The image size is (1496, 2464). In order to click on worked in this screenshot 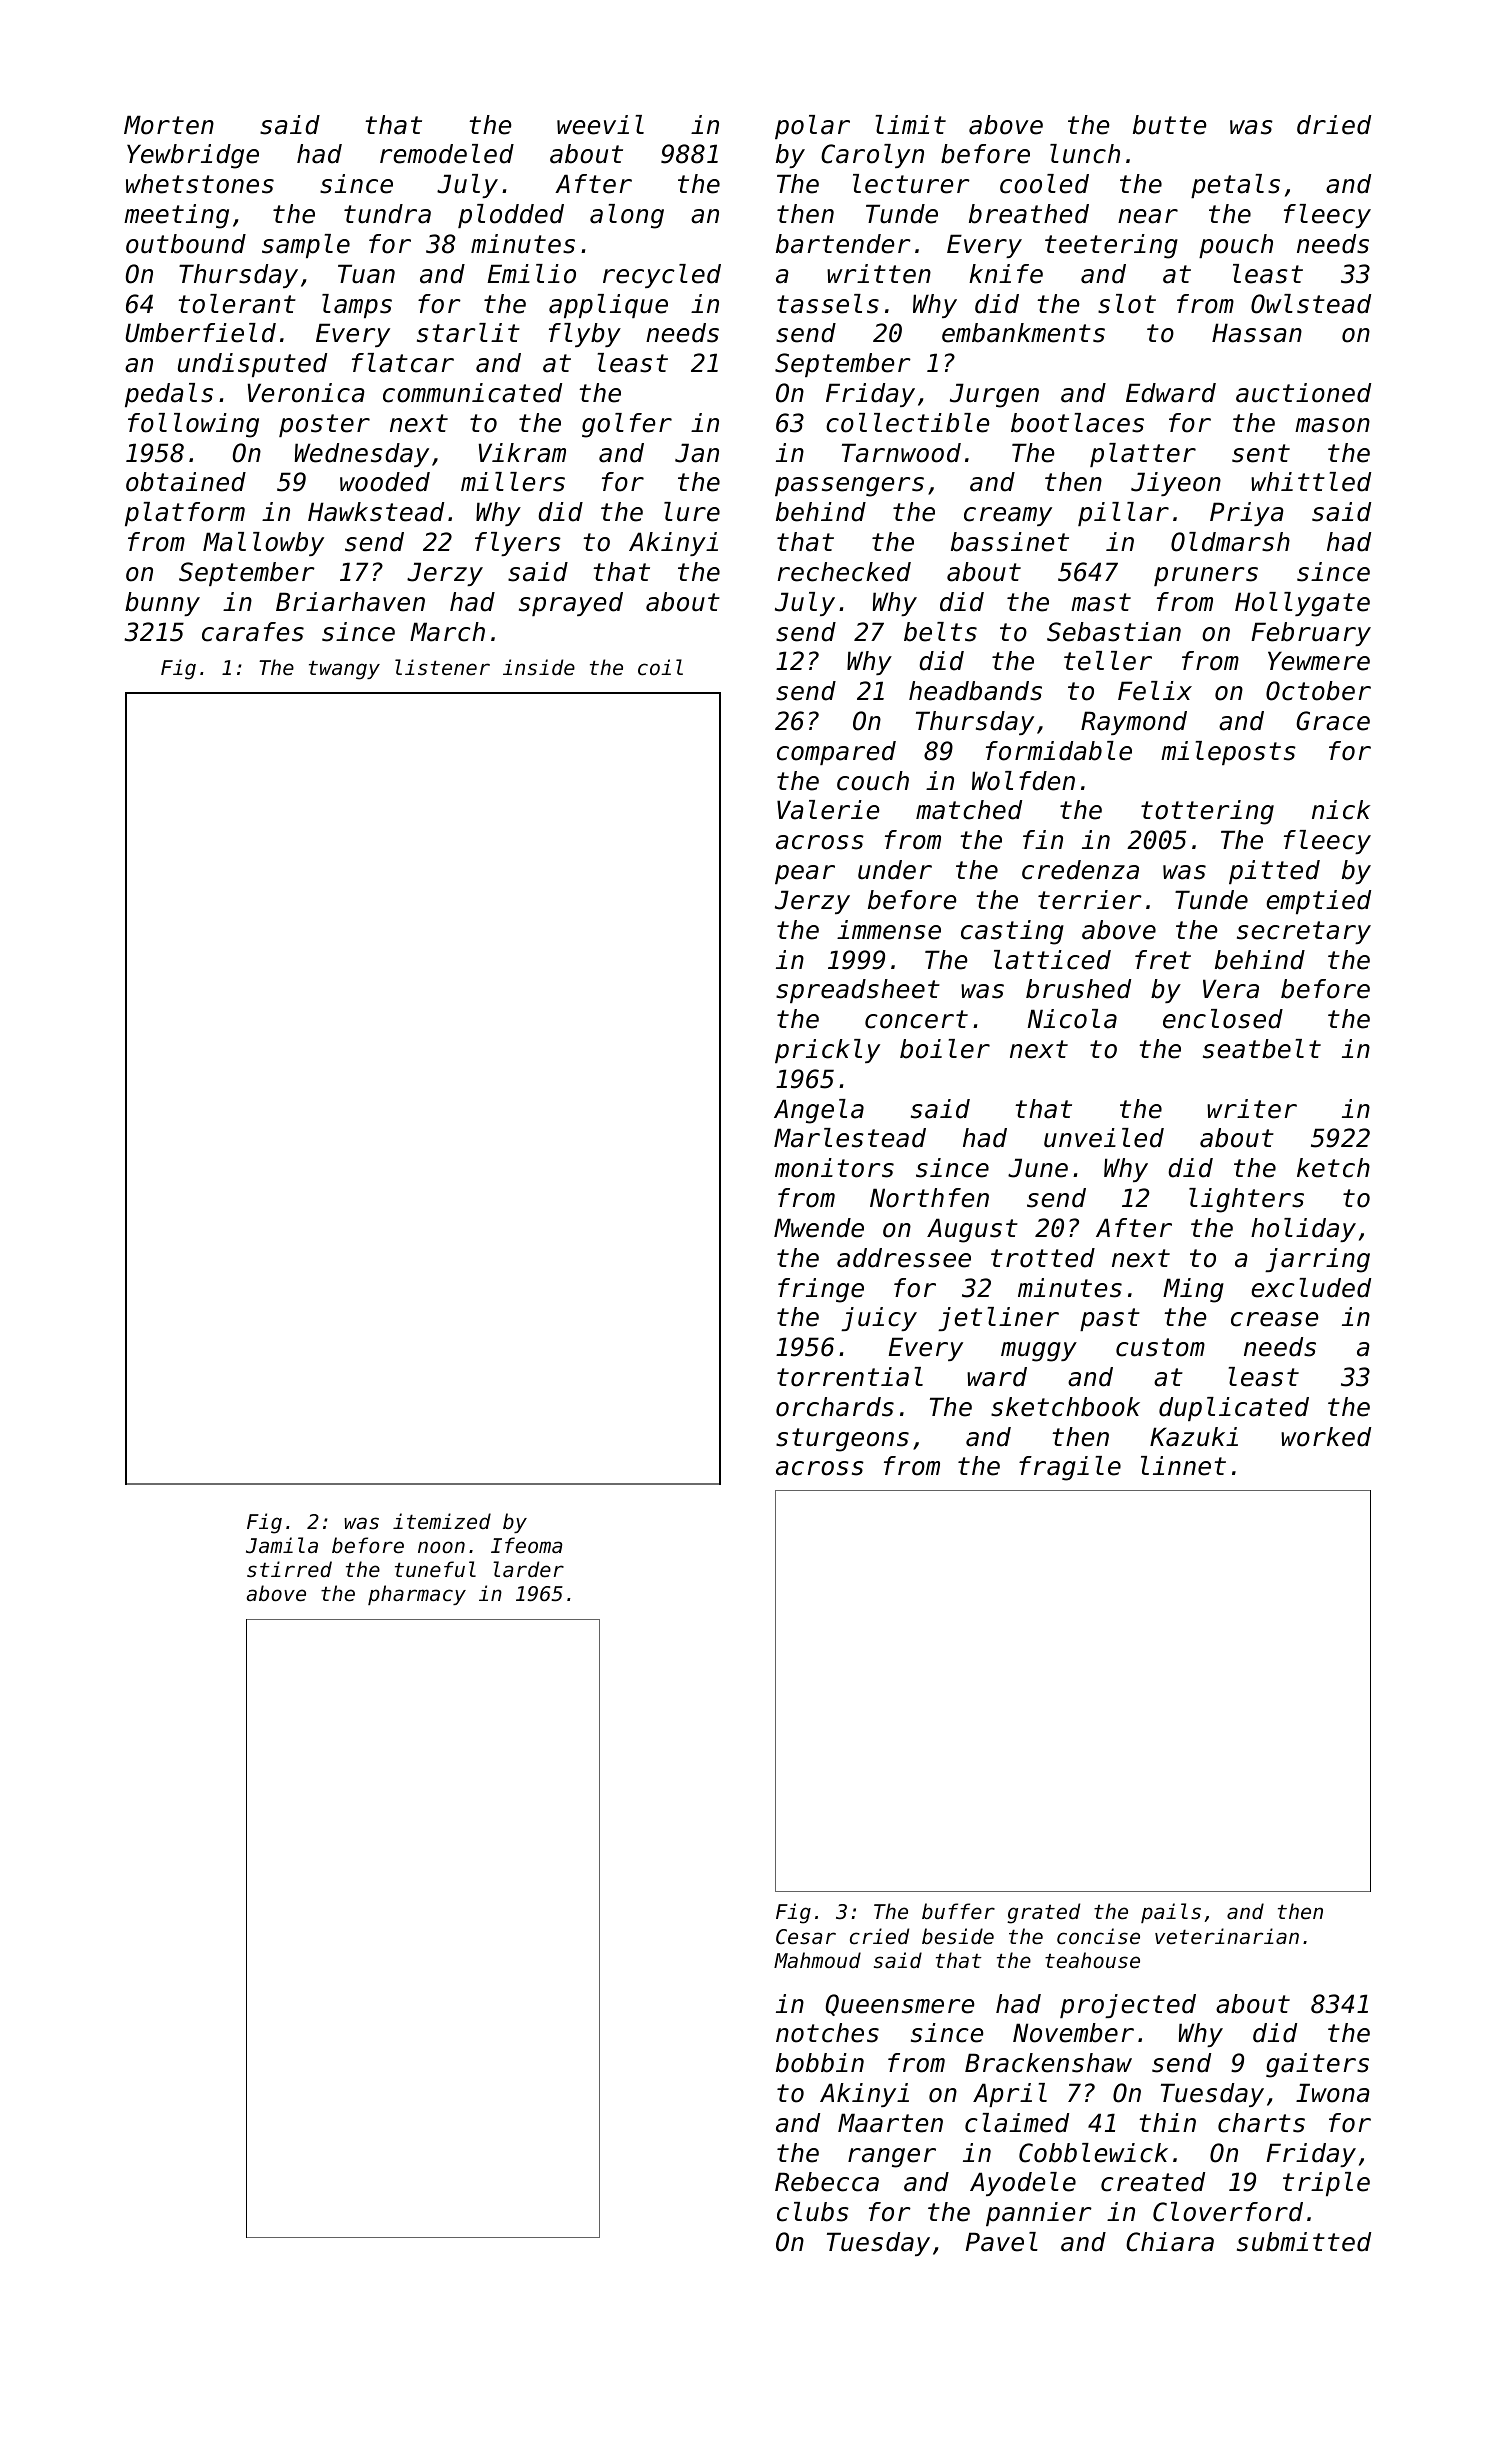, I will do `click(1326, 1437)`.
